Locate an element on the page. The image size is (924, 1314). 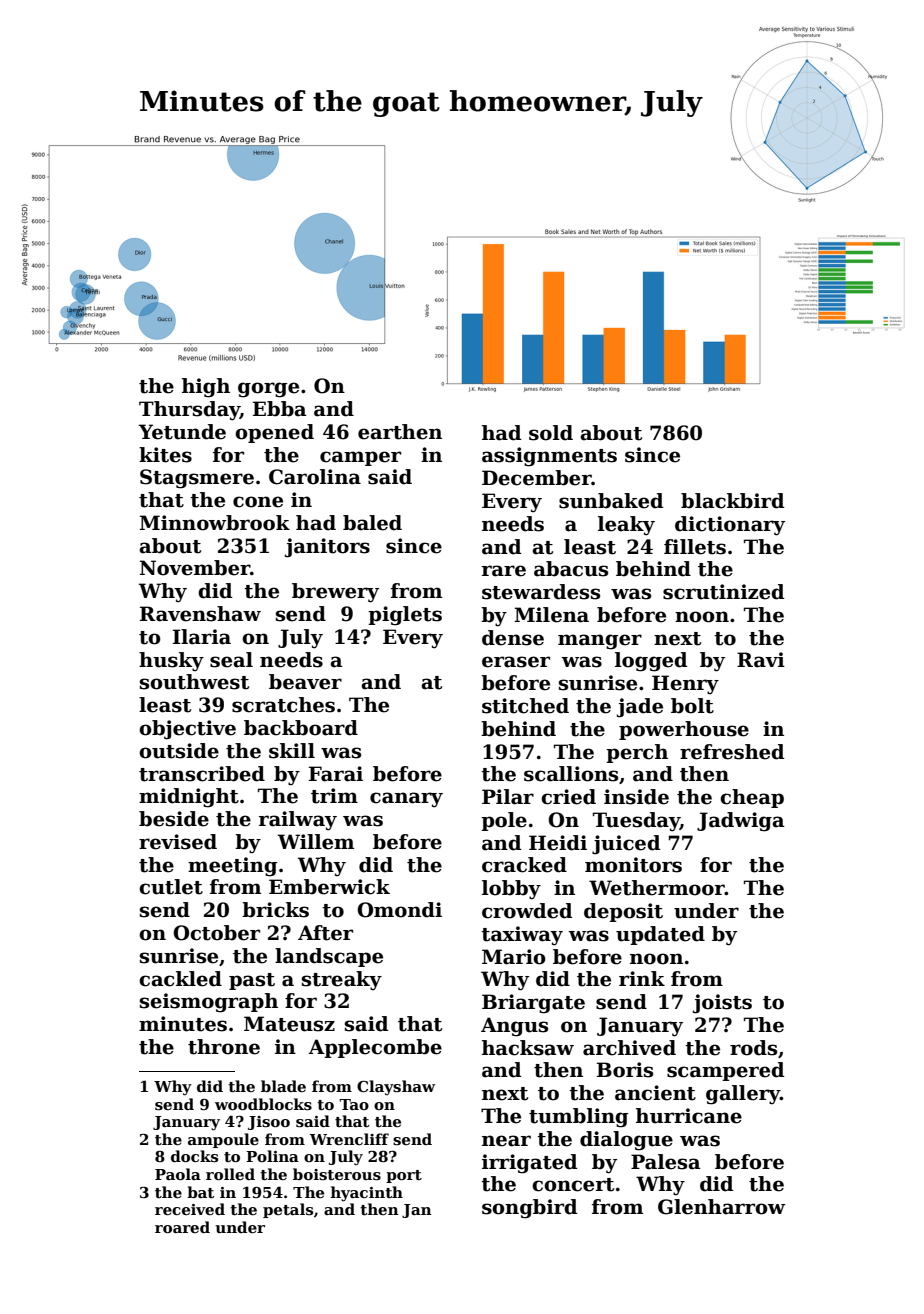
objective is located at coordinates (187, 730).
